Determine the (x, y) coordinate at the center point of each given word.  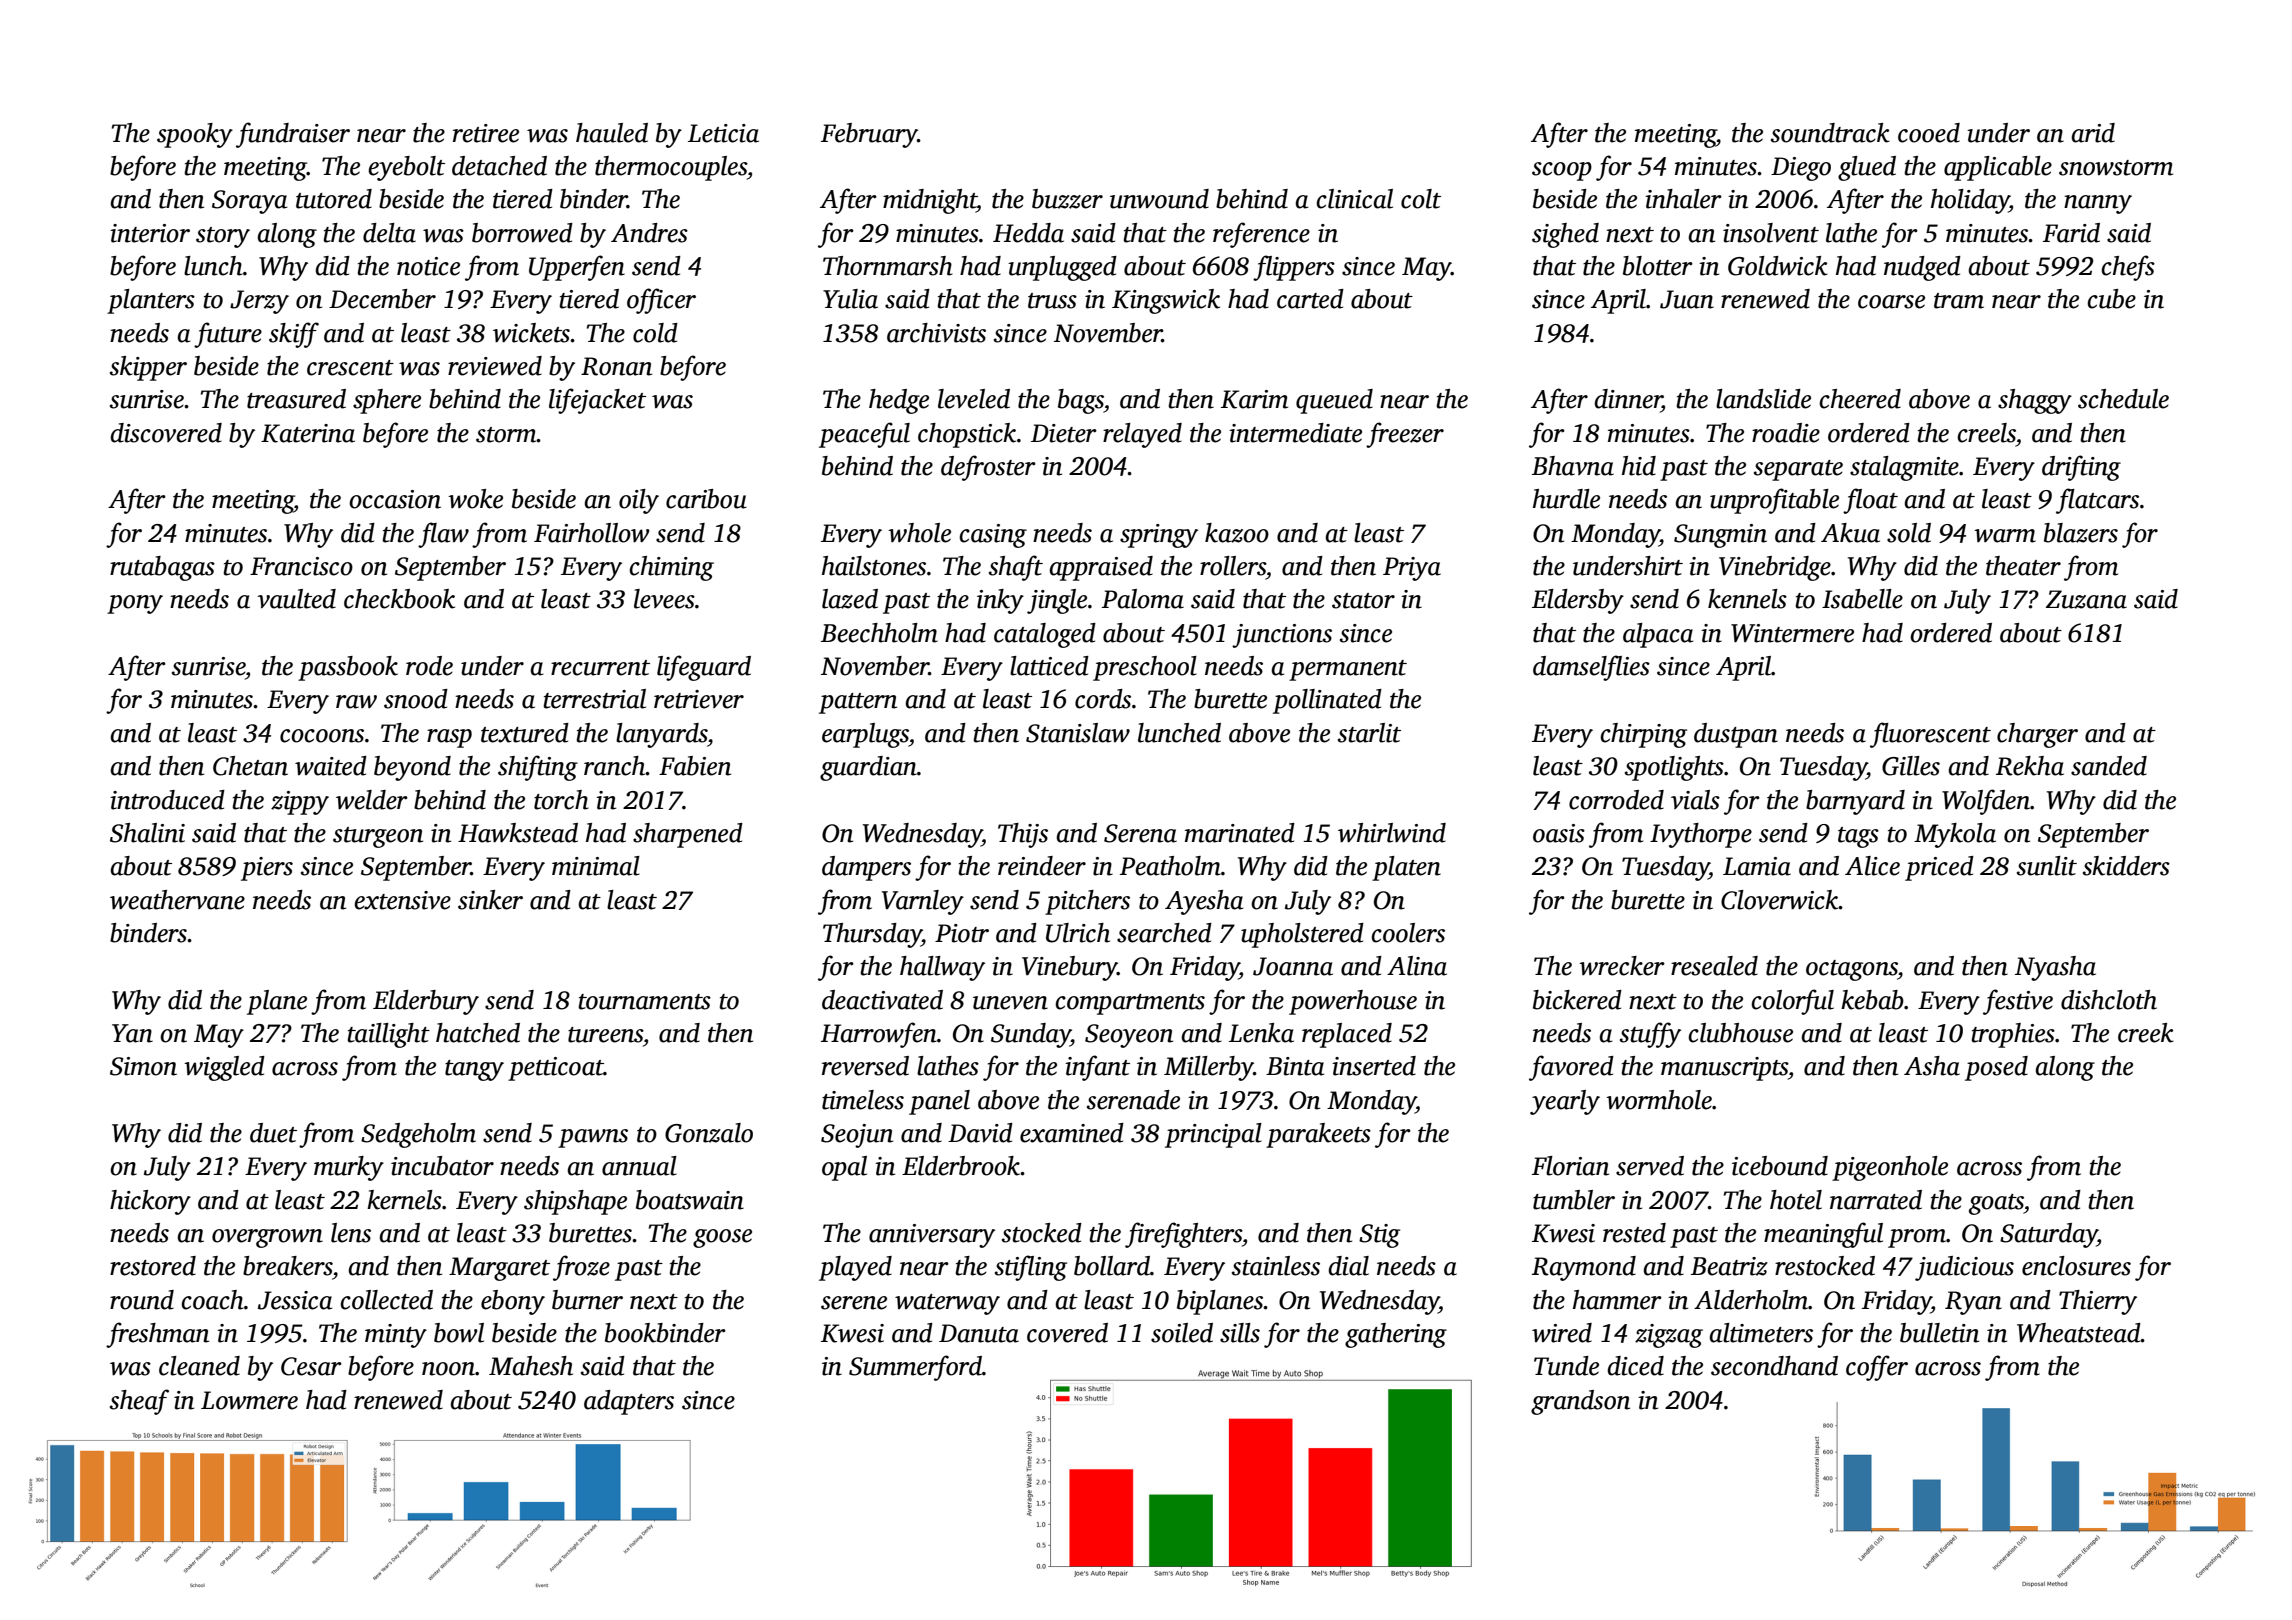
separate (1798, 470)
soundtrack (1830, 133)
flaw (443, 535)
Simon (143, 1066)
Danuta (979, 1333)
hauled (612, 133)
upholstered (1302, 935)
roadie (1786, 433)
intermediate (1295, 433)
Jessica (295, 1300)
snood (416, 699)
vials (1695, 800)
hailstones (874, 566)
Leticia (723, 133)
